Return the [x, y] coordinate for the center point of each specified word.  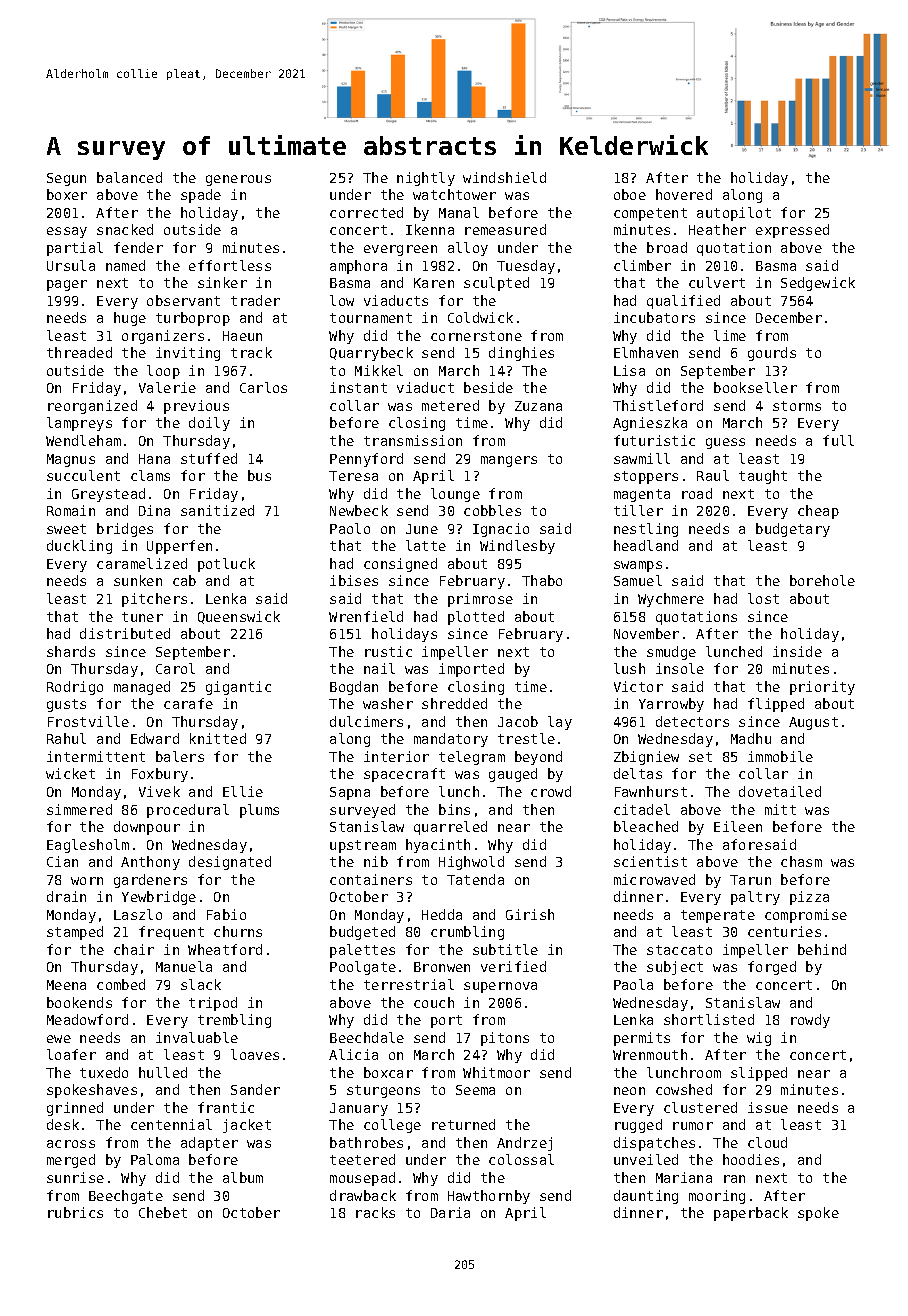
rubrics [75, 1212]
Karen [434, 283]
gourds [772, 354]
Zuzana [538, 406]
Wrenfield [366, 616]
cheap [818, 512]
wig [759, 1039]
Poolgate [363, 968]
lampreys [79, 424]
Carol [175, 668]
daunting [646, 1197]
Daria [450, 1212]
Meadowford [87, 1019]
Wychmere [671, 600]
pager [67, 285]
